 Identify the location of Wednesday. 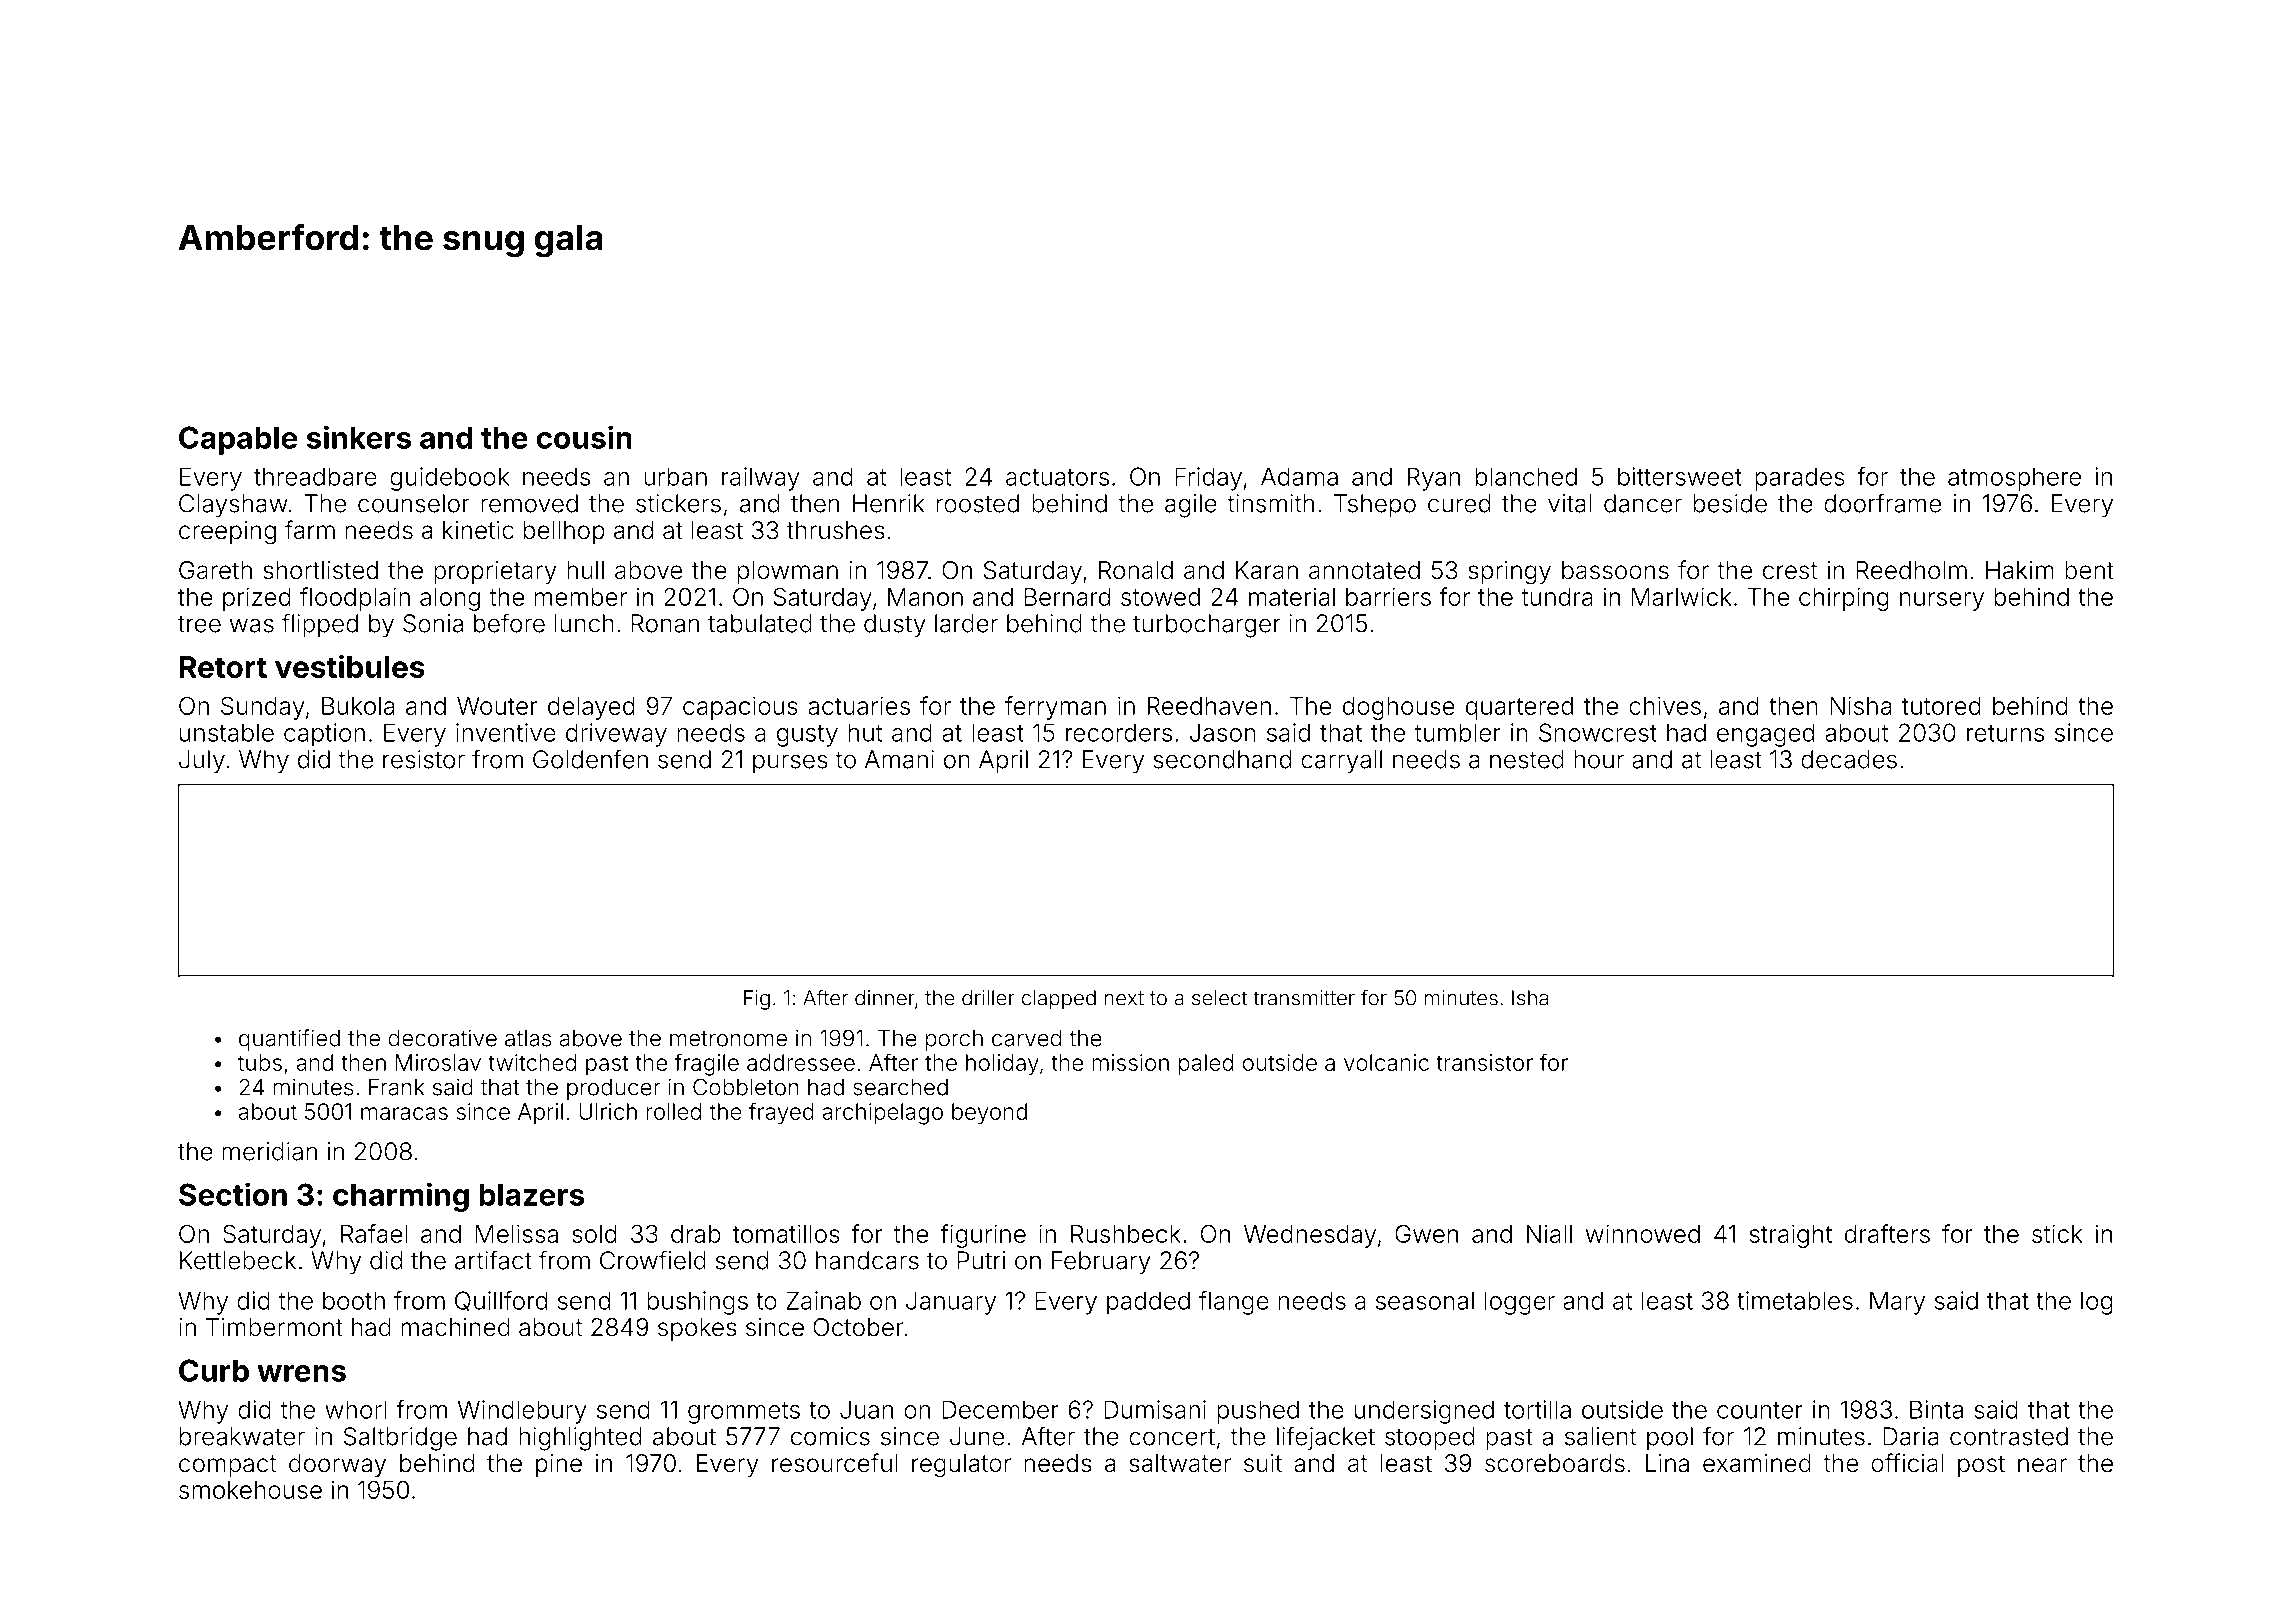
(1310, 1236).
